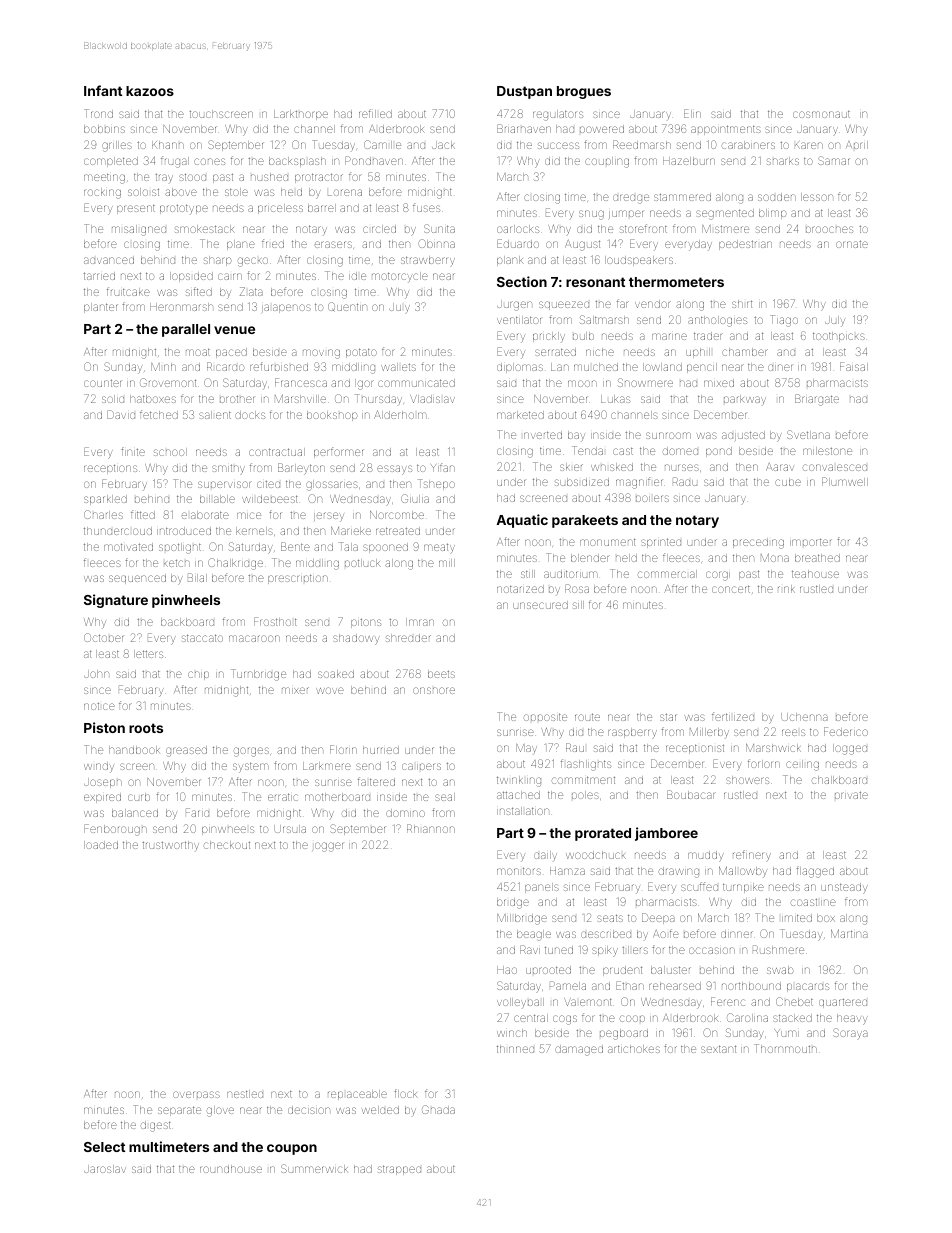 This screenshot has width=952, height=1233. What do you see at coordinates (702, 368) in the screenshot?
I see `pencil` at bounding box center [702, 368].
